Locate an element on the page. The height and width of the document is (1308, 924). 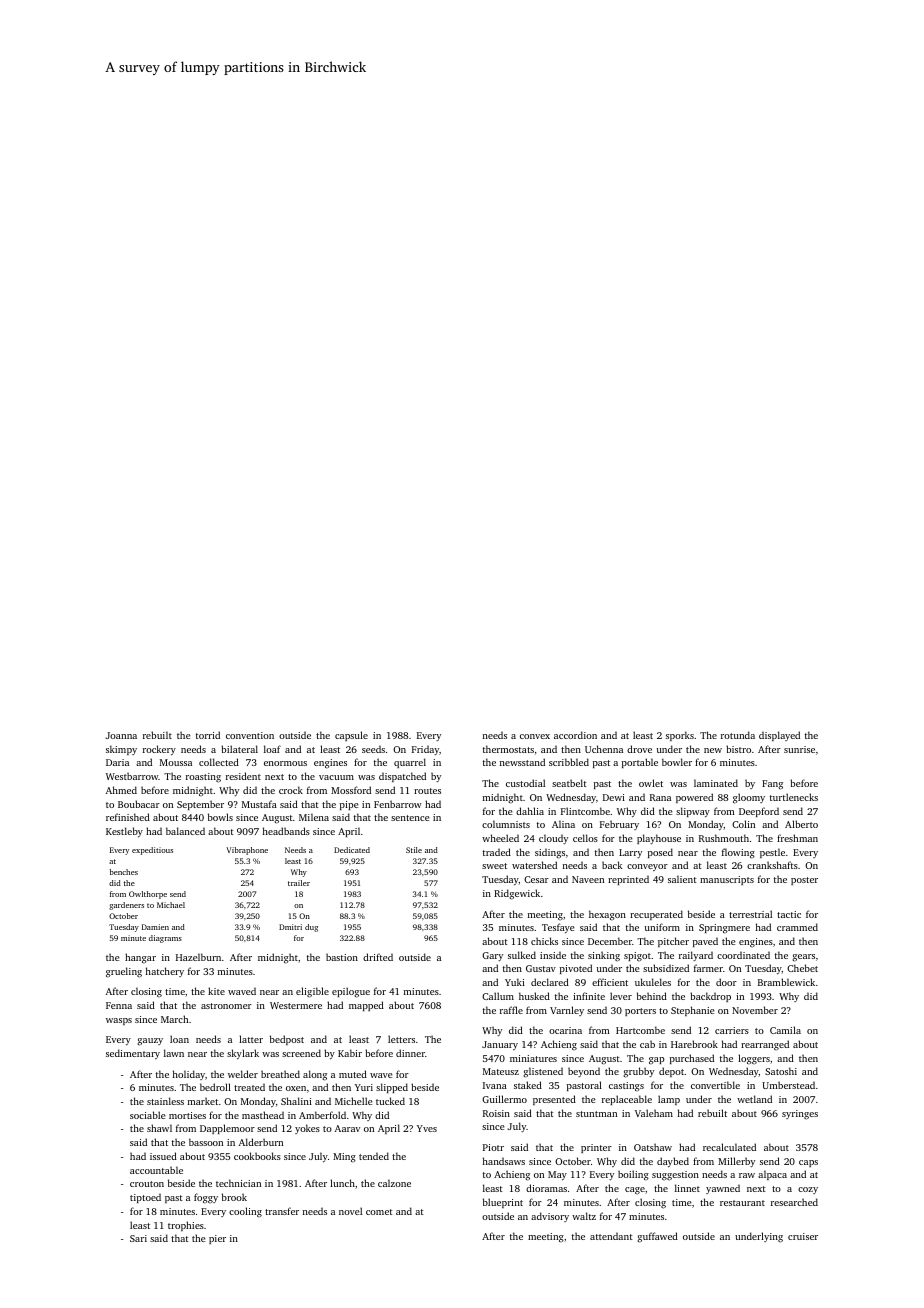
accordion is located at coordinates (575, 735).
